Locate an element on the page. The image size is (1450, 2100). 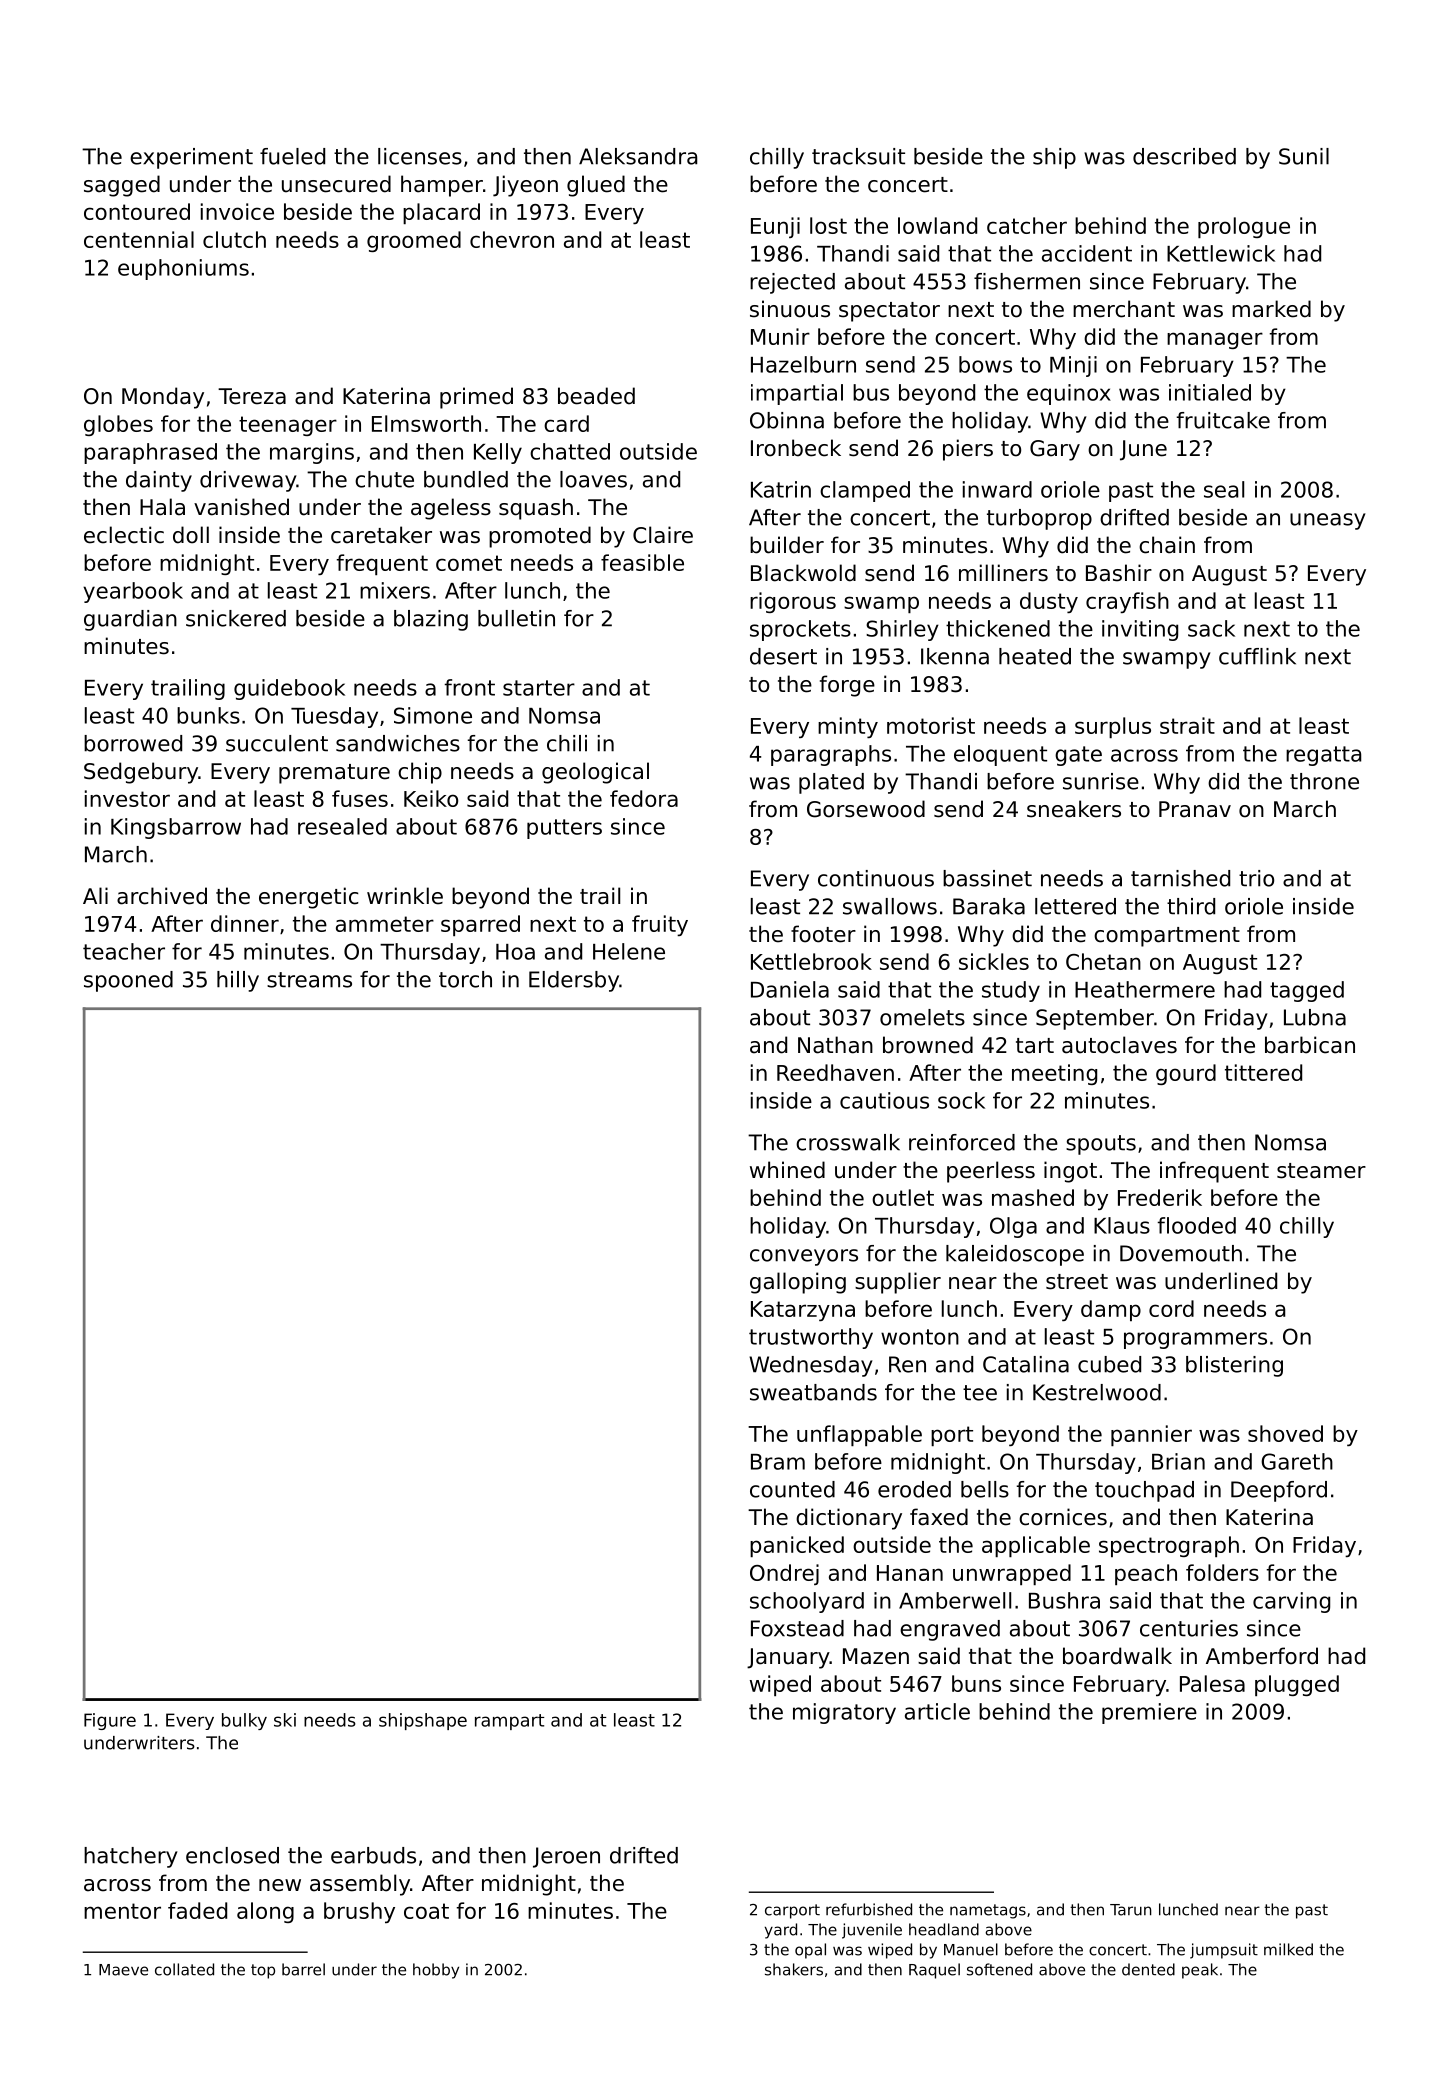
hatchery is located at coordinates (131, 1857).
